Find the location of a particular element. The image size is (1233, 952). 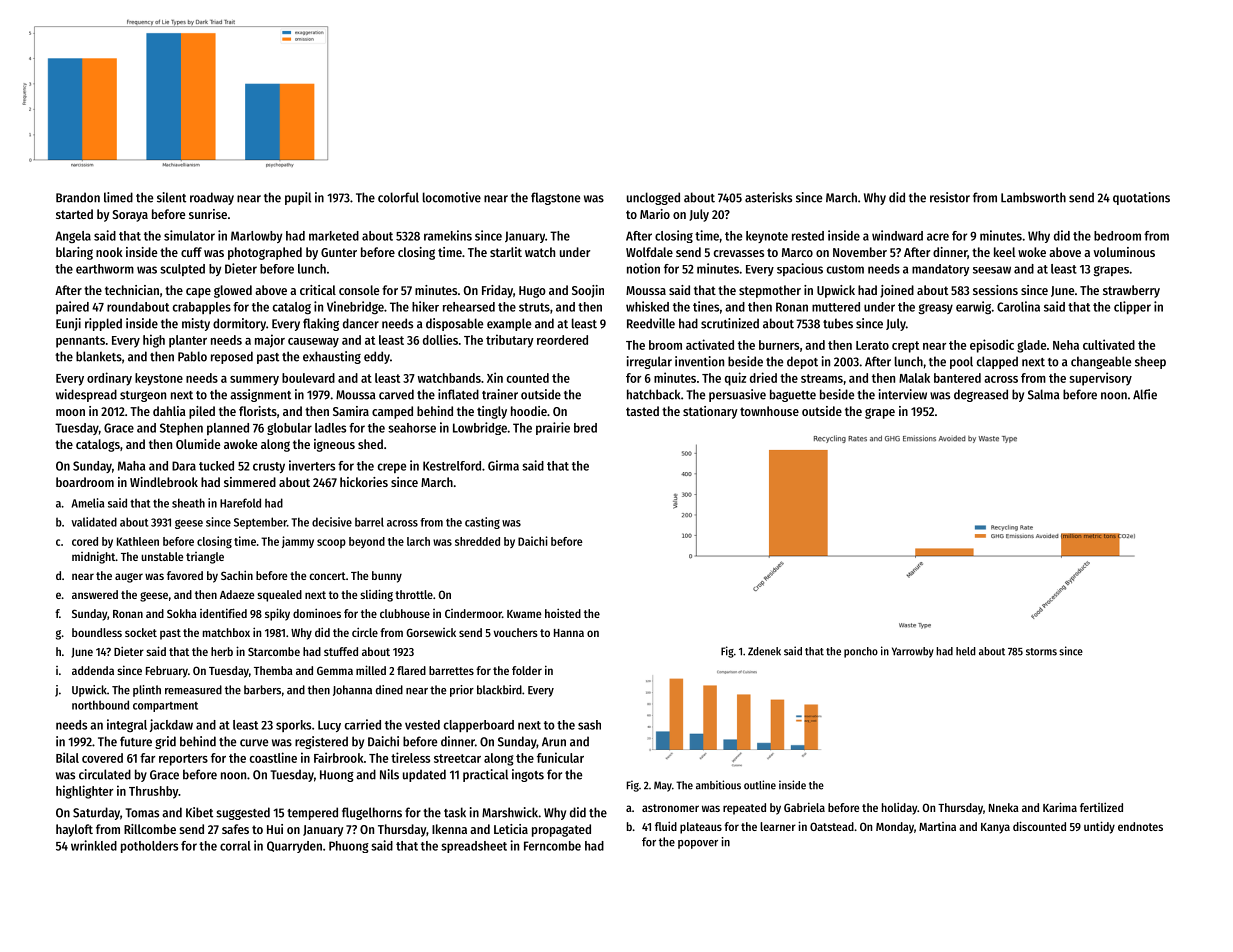

hoisted is located at coordinates (563, 613).
